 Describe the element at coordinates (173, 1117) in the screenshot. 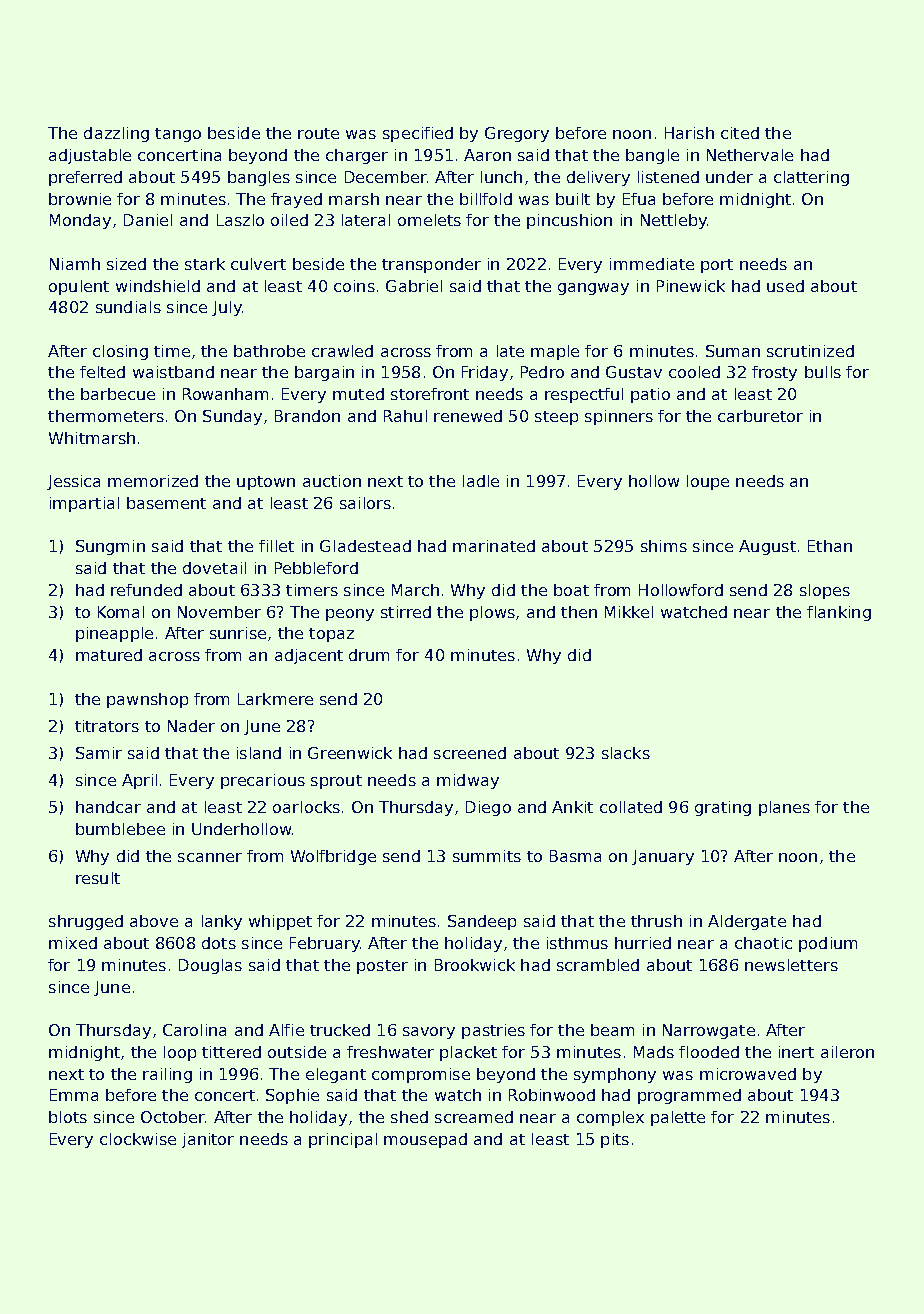

I see `October` at that location.
